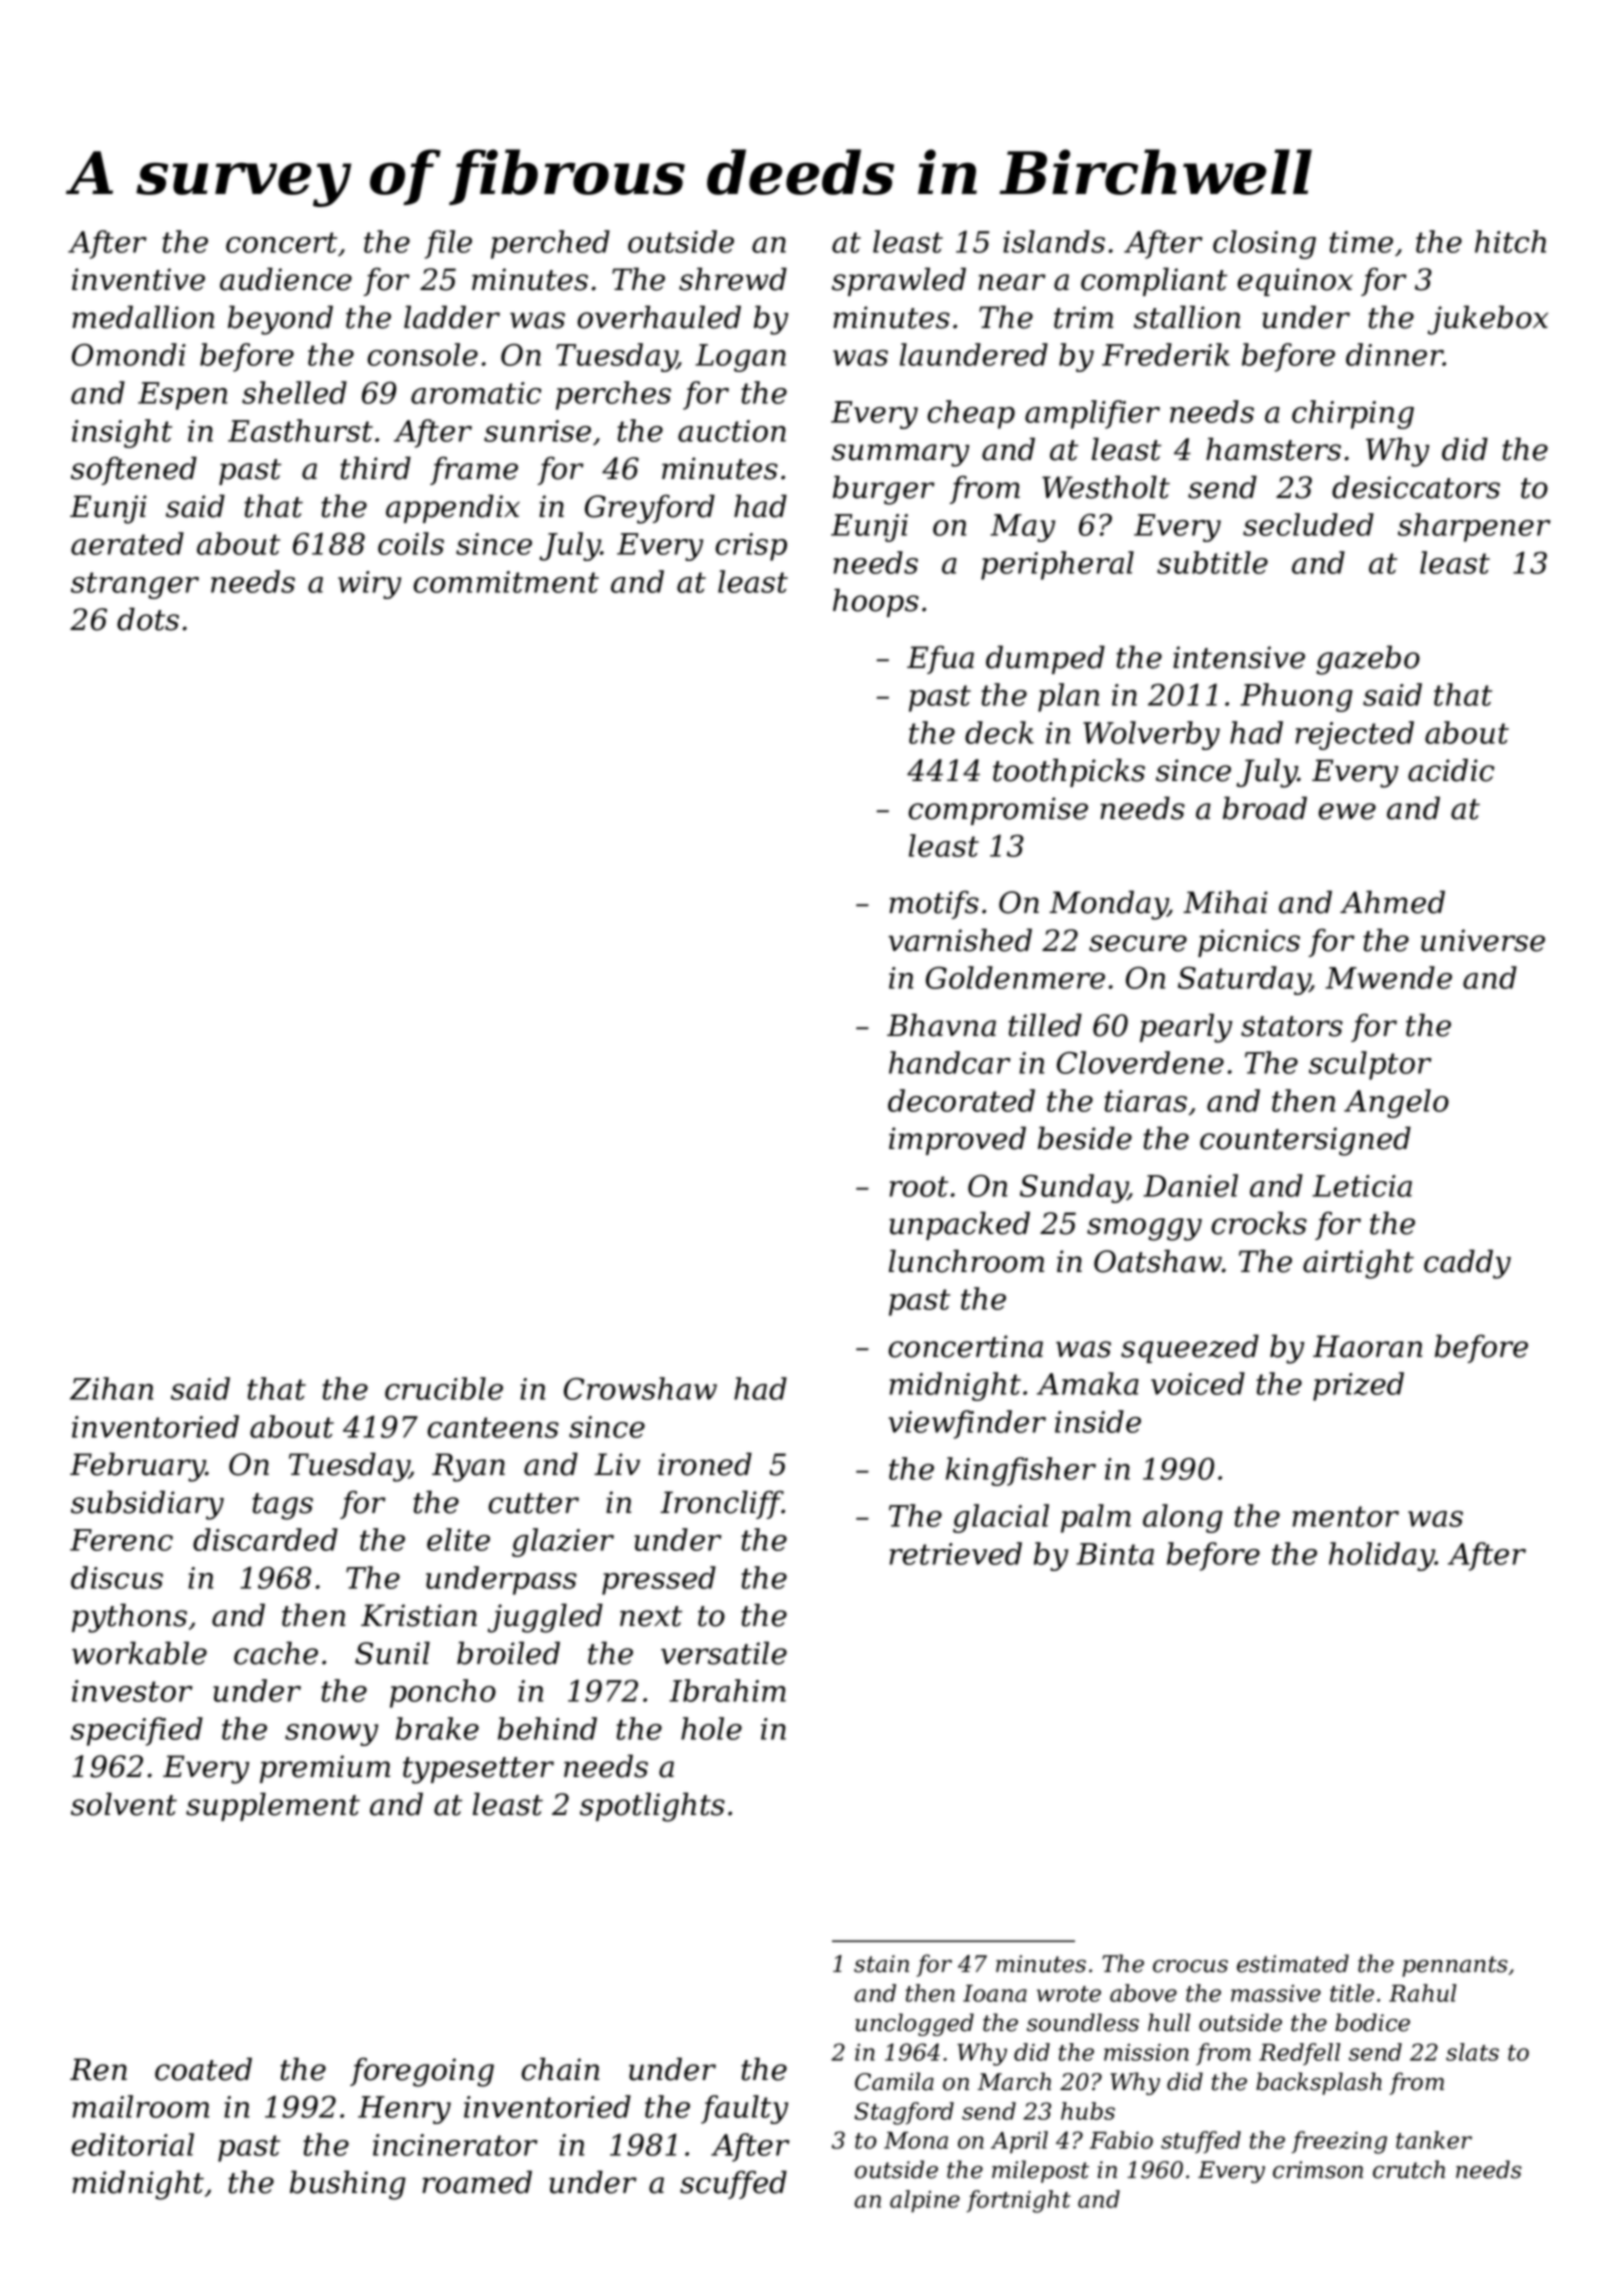 The width and height of the screenshot is (1620, 2292). What do you see at coordinates (1151, 735) in the screenshot?
I see `Wolverby` at bounding box center [1151, 735].
